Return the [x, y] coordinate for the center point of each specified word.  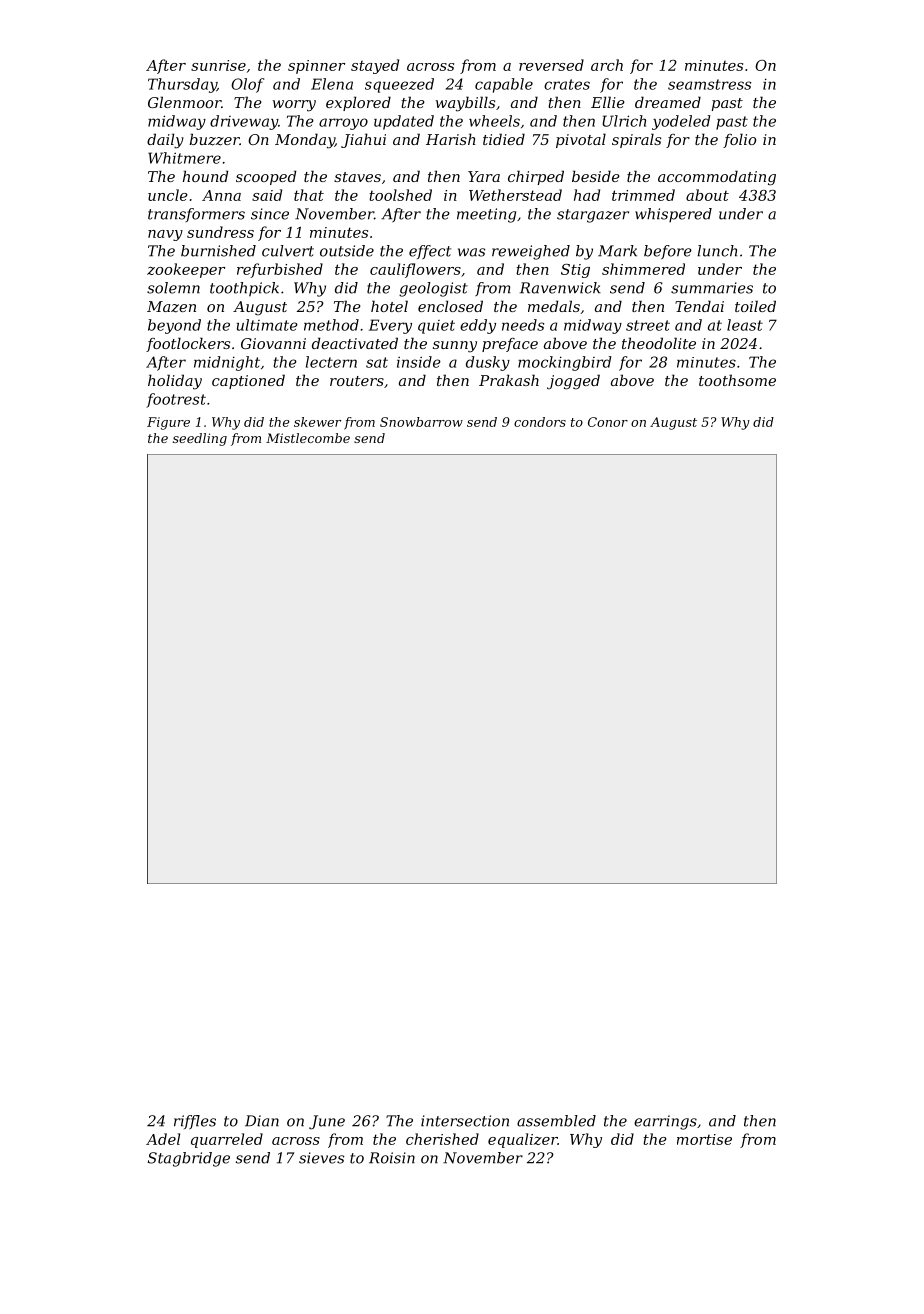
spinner [316, 67]
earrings [665, 1122]
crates [567, 84]
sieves [321, 1158]
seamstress [709, 84]
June [327, 1122]
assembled [556, 1121]
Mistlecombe [308, 438]
